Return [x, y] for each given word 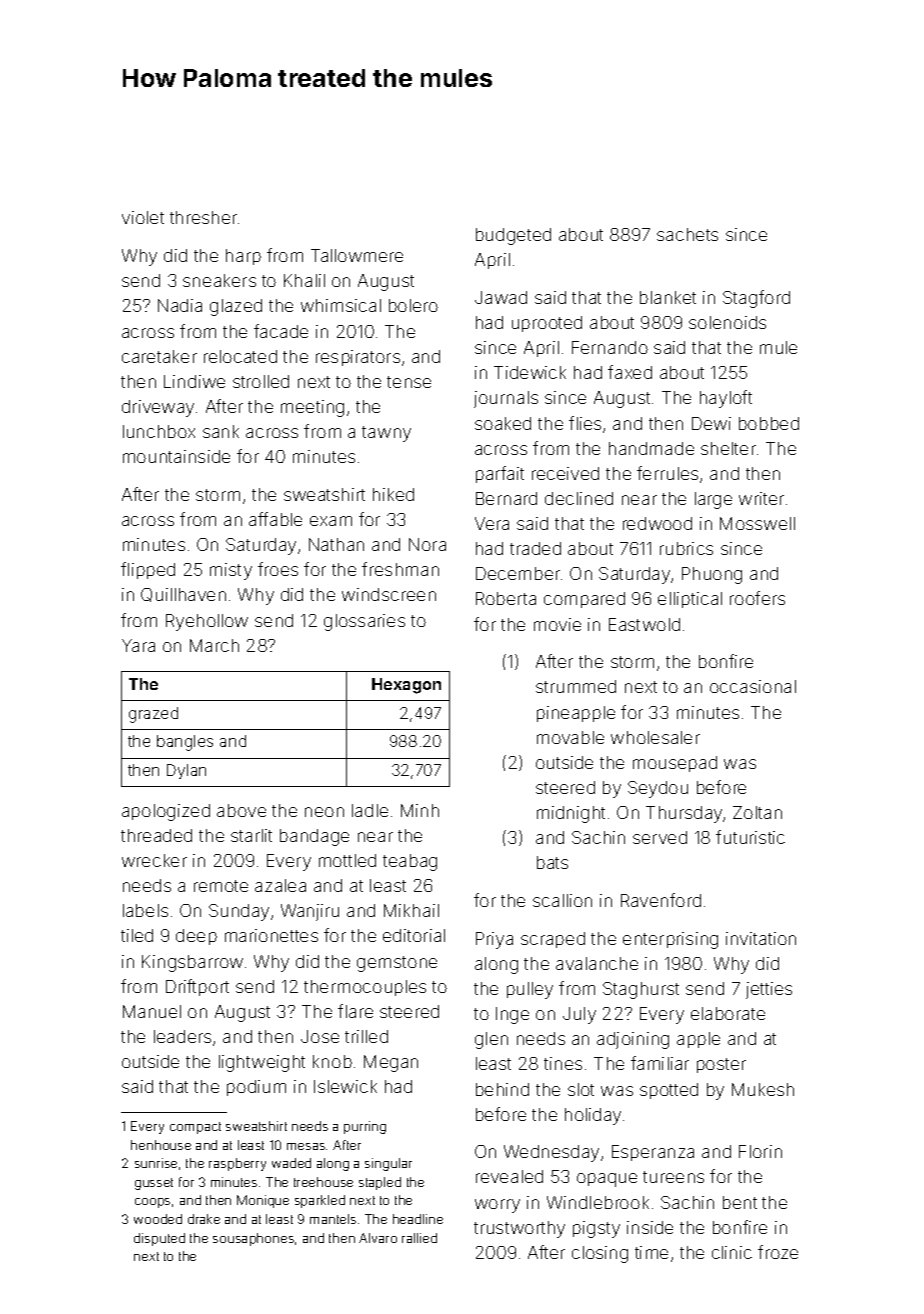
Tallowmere [357, 255]
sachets [687, 234]
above [241, 810]
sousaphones [253, 1239]
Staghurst [641, 990]
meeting [312, 408]
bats [552, 862]
